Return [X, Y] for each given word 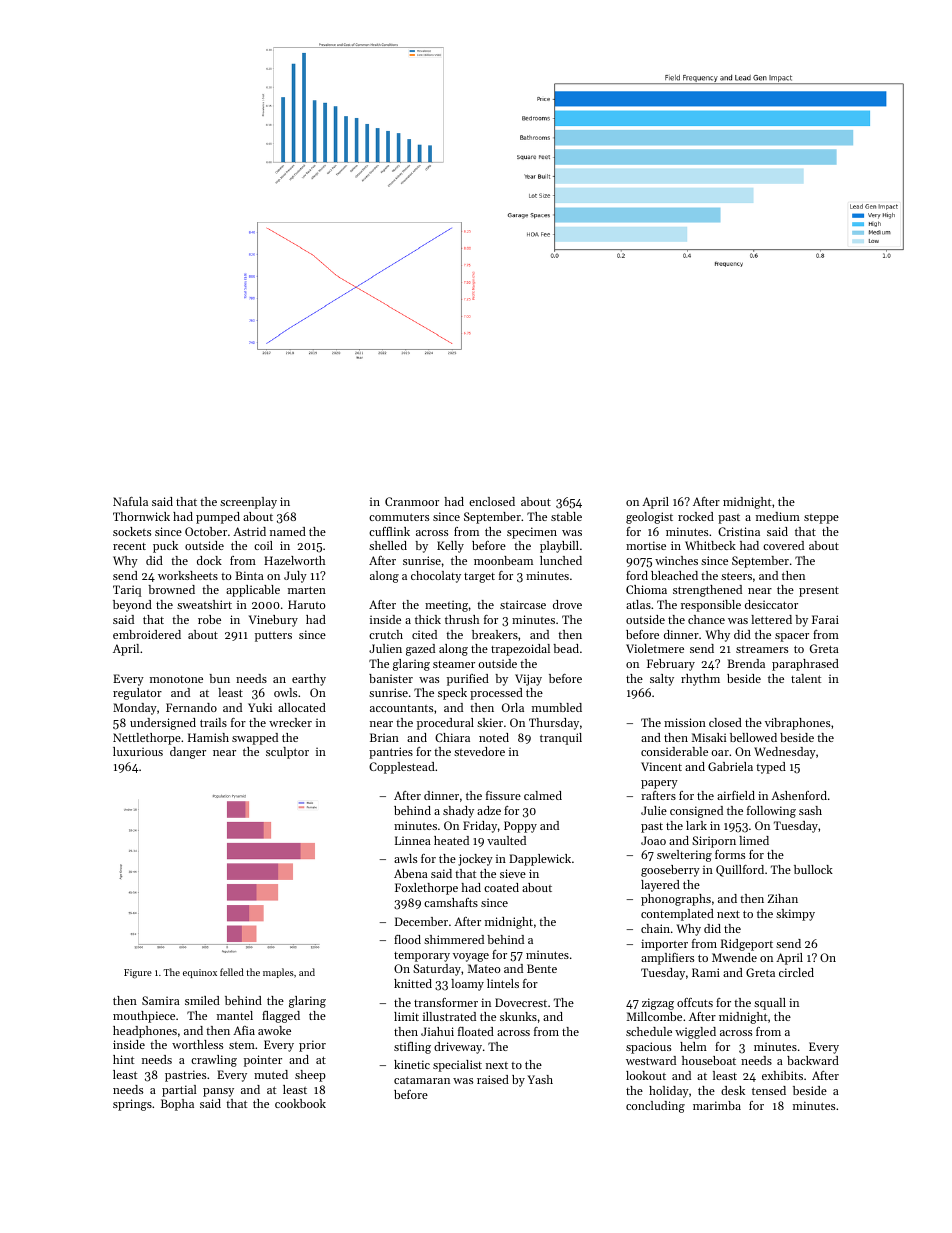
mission [685, 722]
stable [566, 516]
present [819, 591]
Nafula [130, 501]
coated [501, 887]
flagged [281, 1017]
